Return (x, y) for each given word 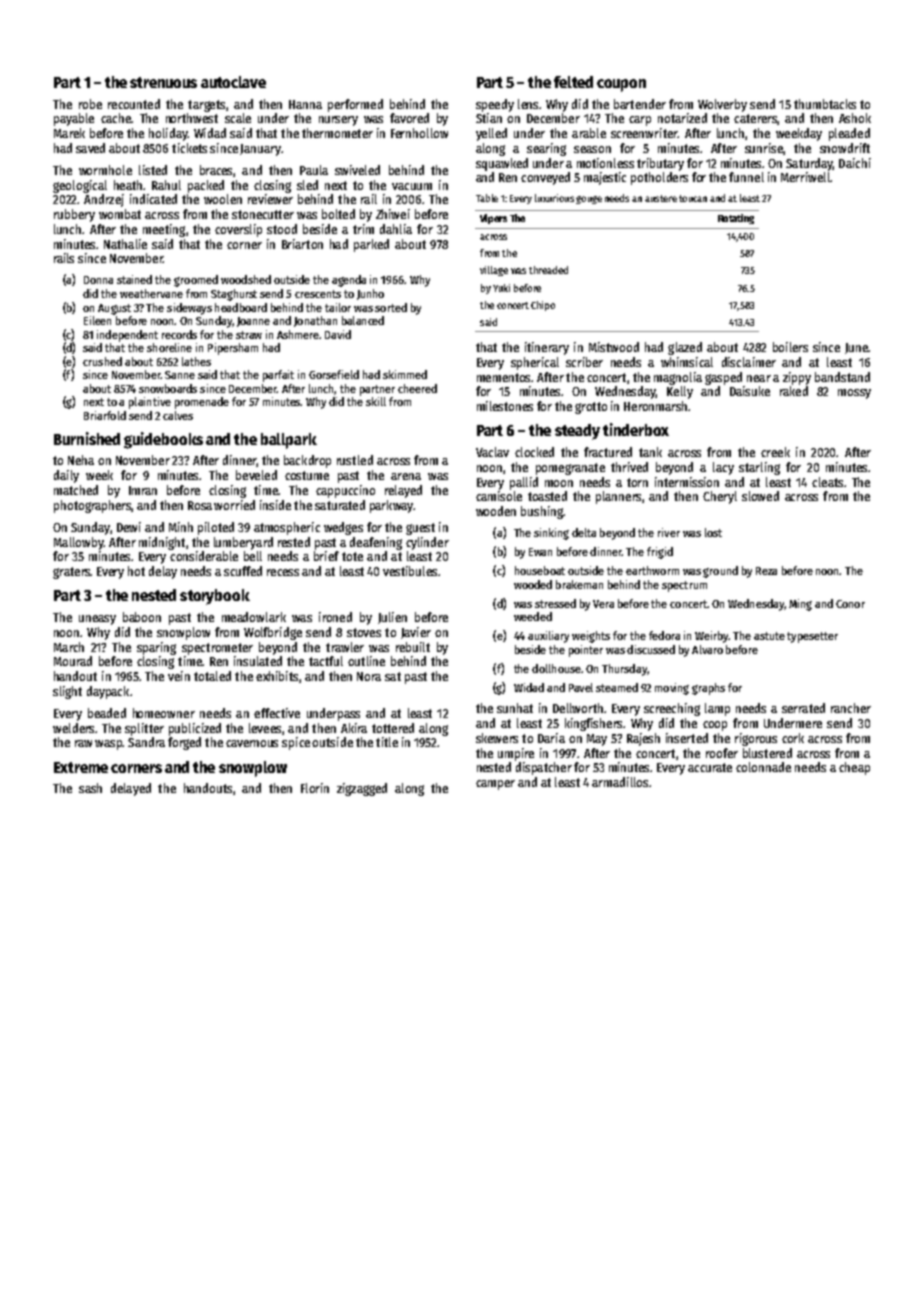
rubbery (74, 215)
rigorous (756, 739)
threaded (548, 270)
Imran (143, 490)
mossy (854, 394)
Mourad (73, 661)
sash (90, 788)
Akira (354, 728)
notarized (682, 118)
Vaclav (492, 452)
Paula (314, 170)
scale (238, 118)
